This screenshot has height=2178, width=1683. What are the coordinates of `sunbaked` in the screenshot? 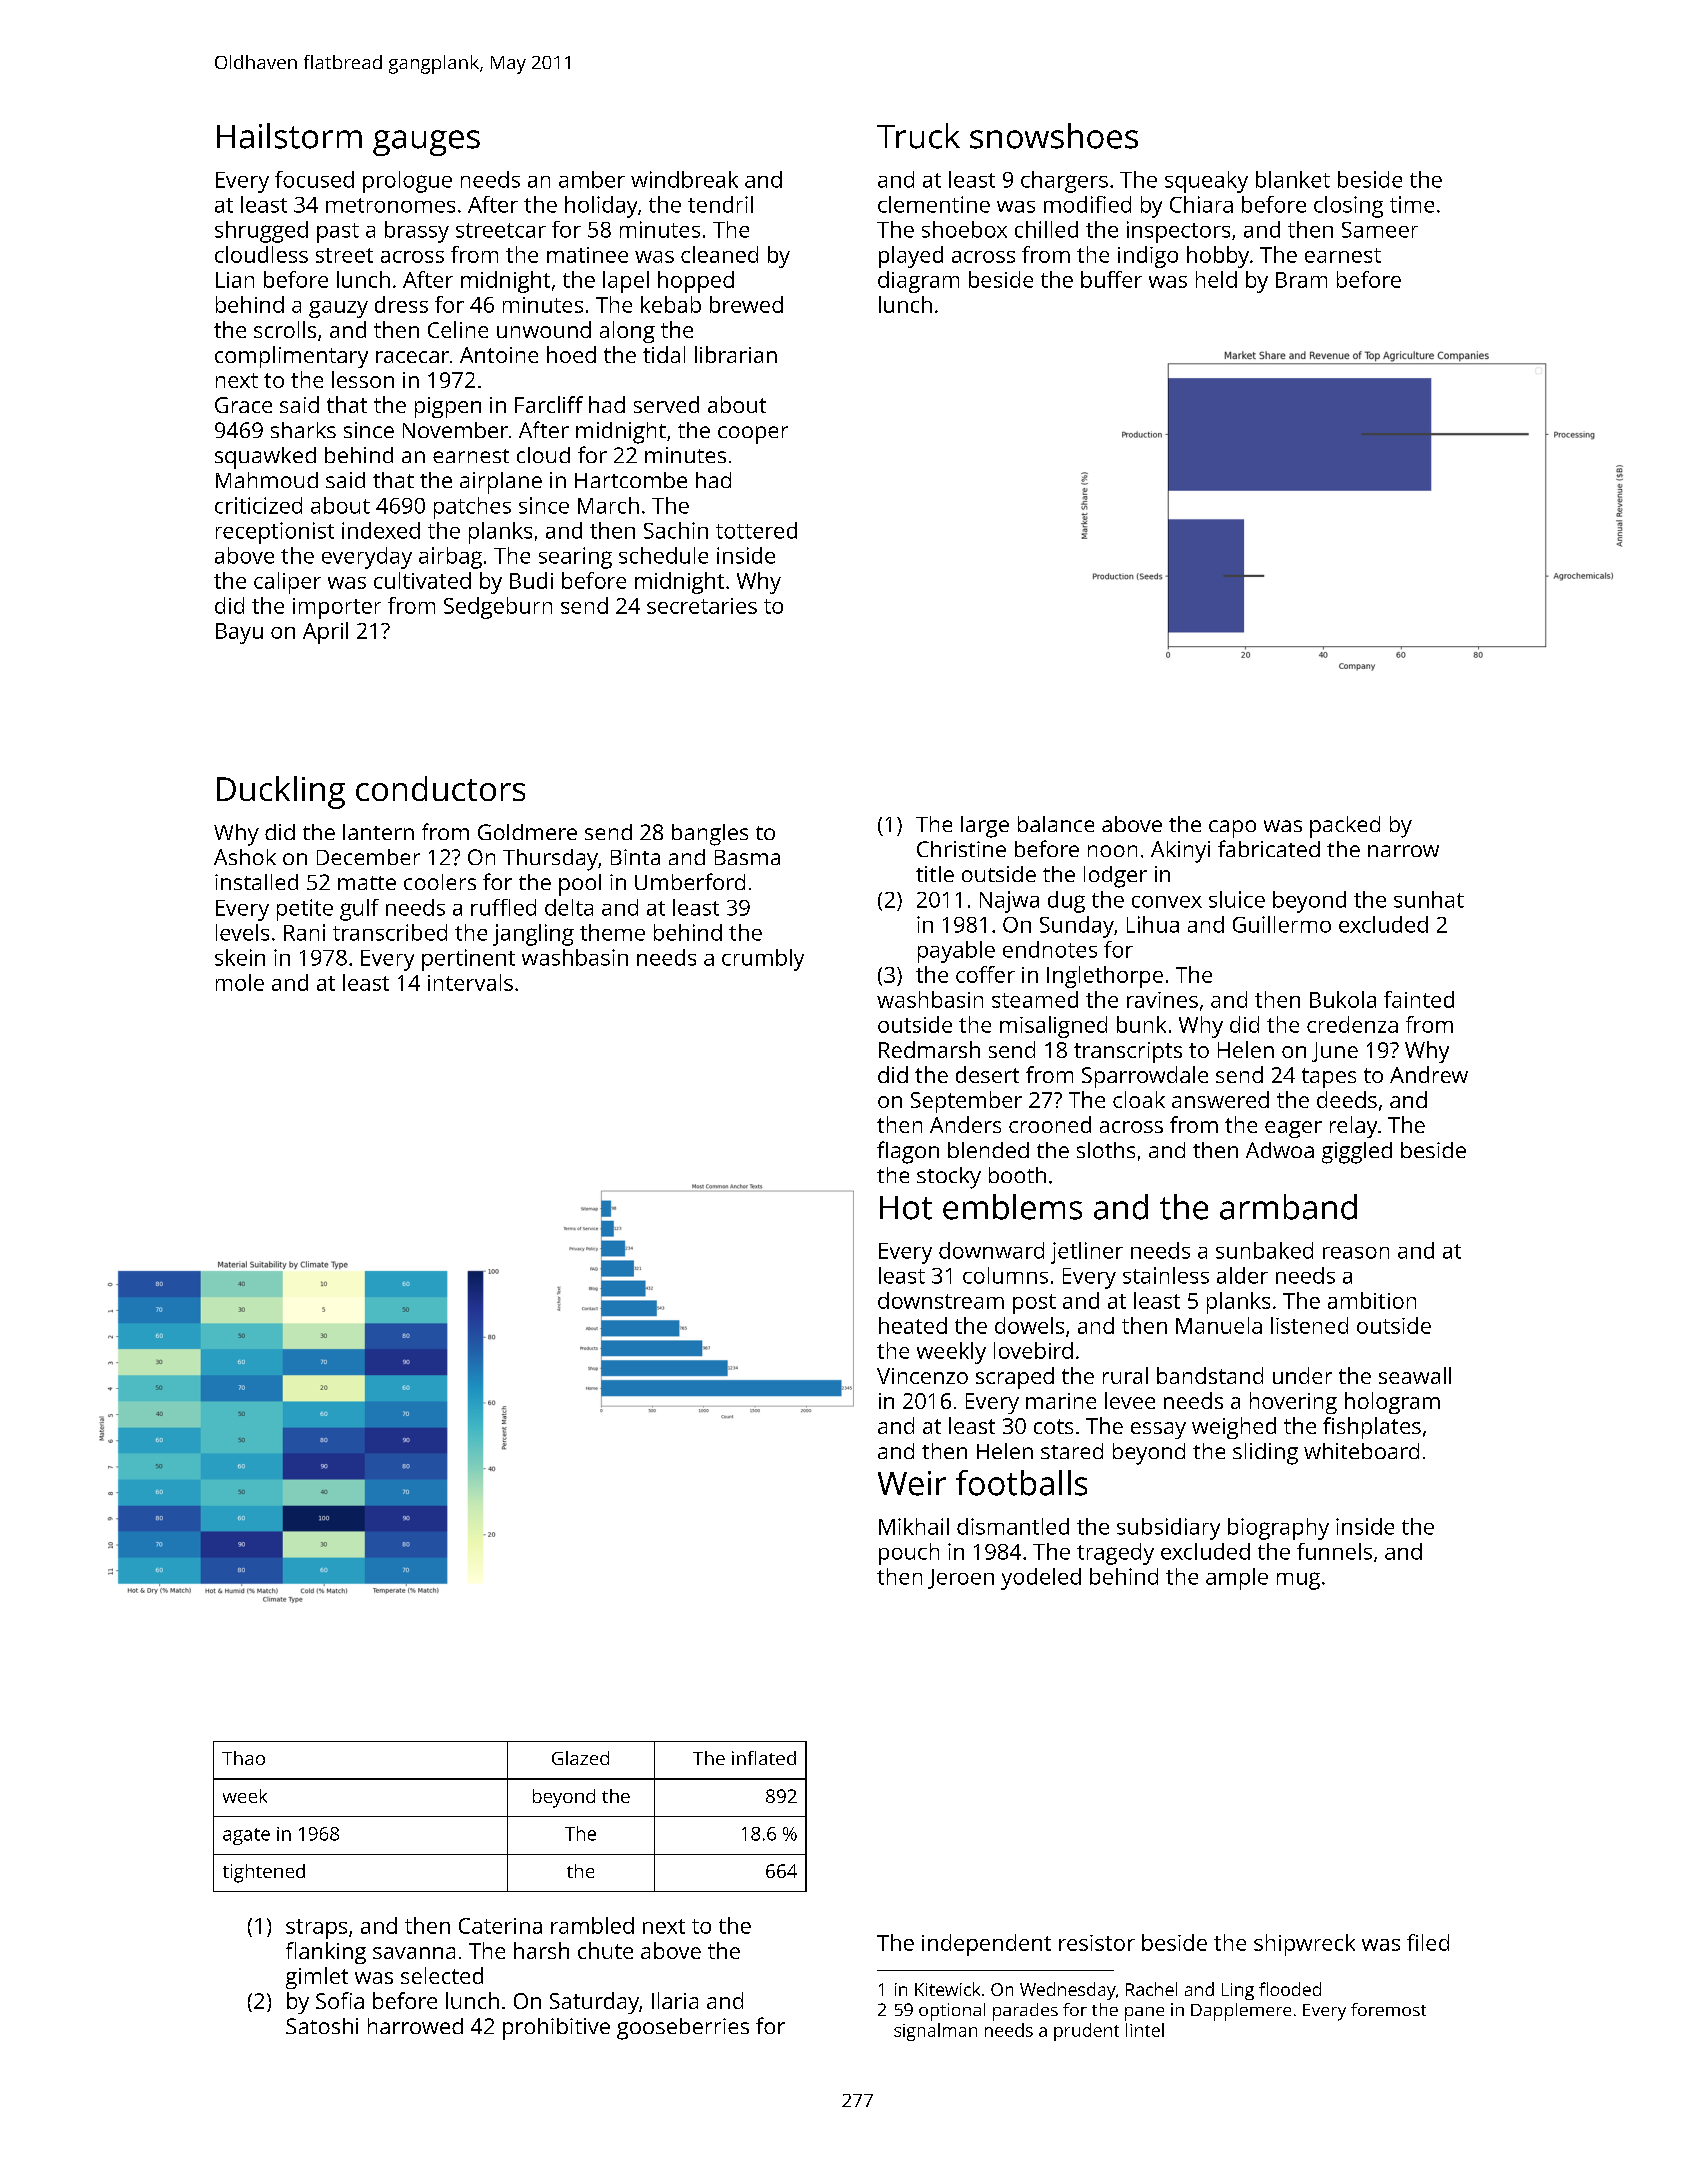 It's located at (1264, 1250).
